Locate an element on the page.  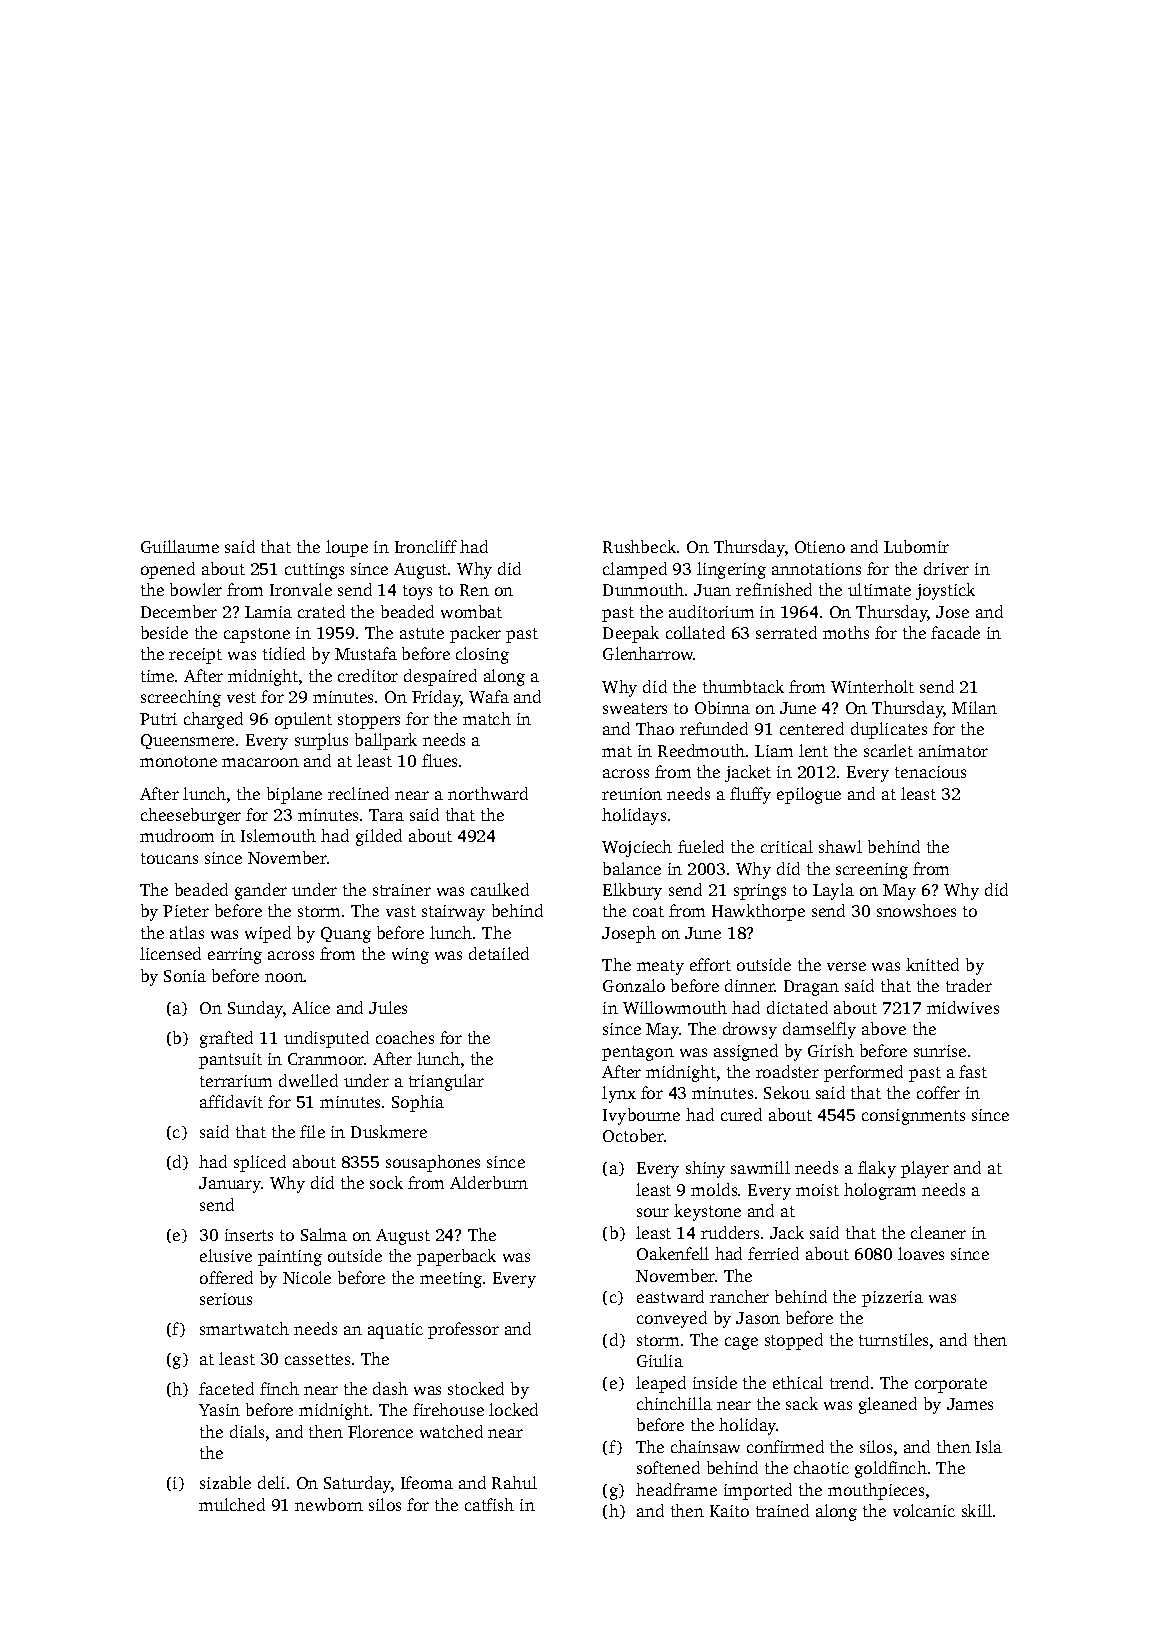
affidavit is located at coordinates (231, 1101).
